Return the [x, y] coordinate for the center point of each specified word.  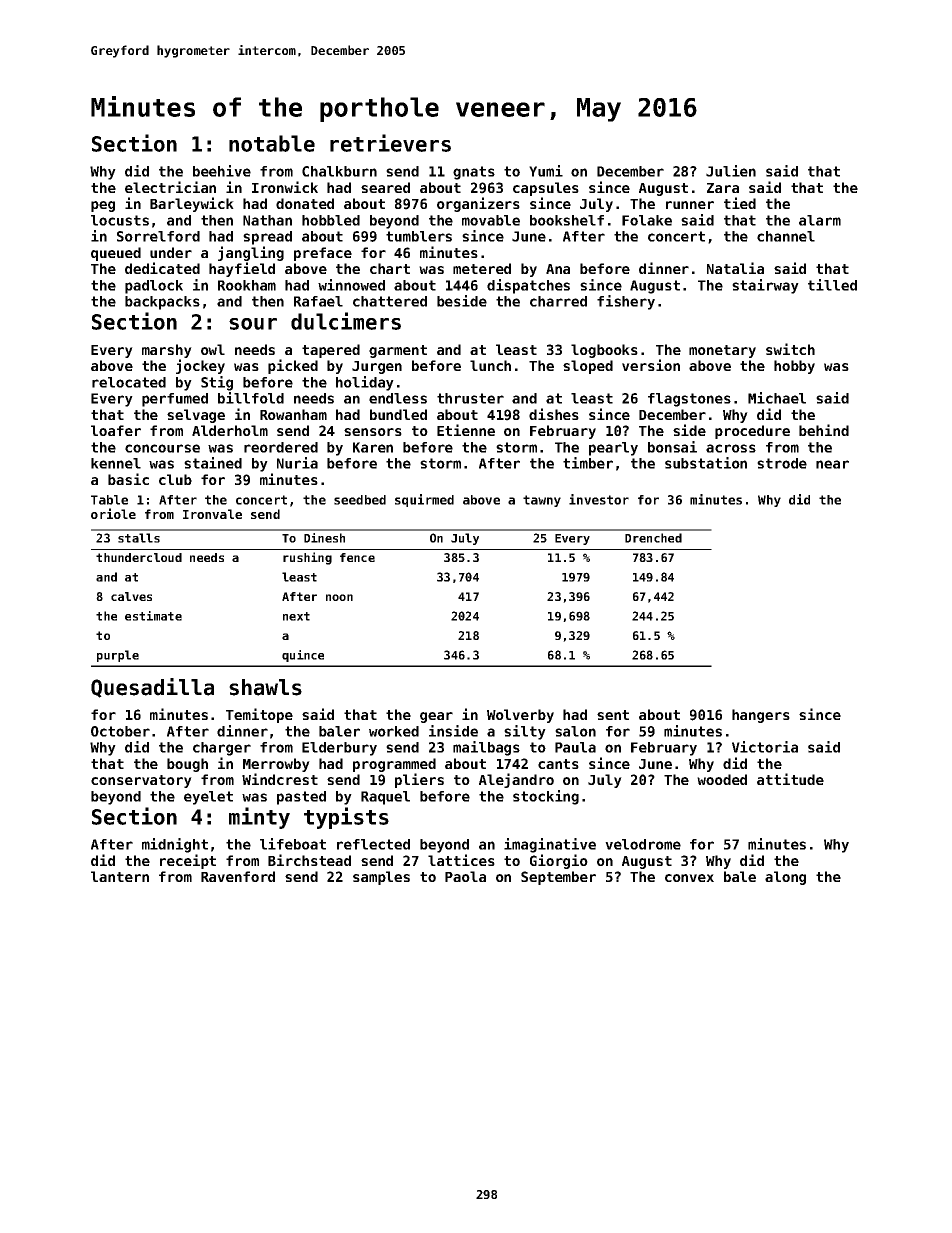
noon [339, 597]
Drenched [653, 538]
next [296, 616]
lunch [490, 365]
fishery [626, 302]
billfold [251, 398]
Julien [731, 171]
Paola [465, 876]
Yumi [546, 171]
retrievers [390, 143]
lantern [120, 876]
